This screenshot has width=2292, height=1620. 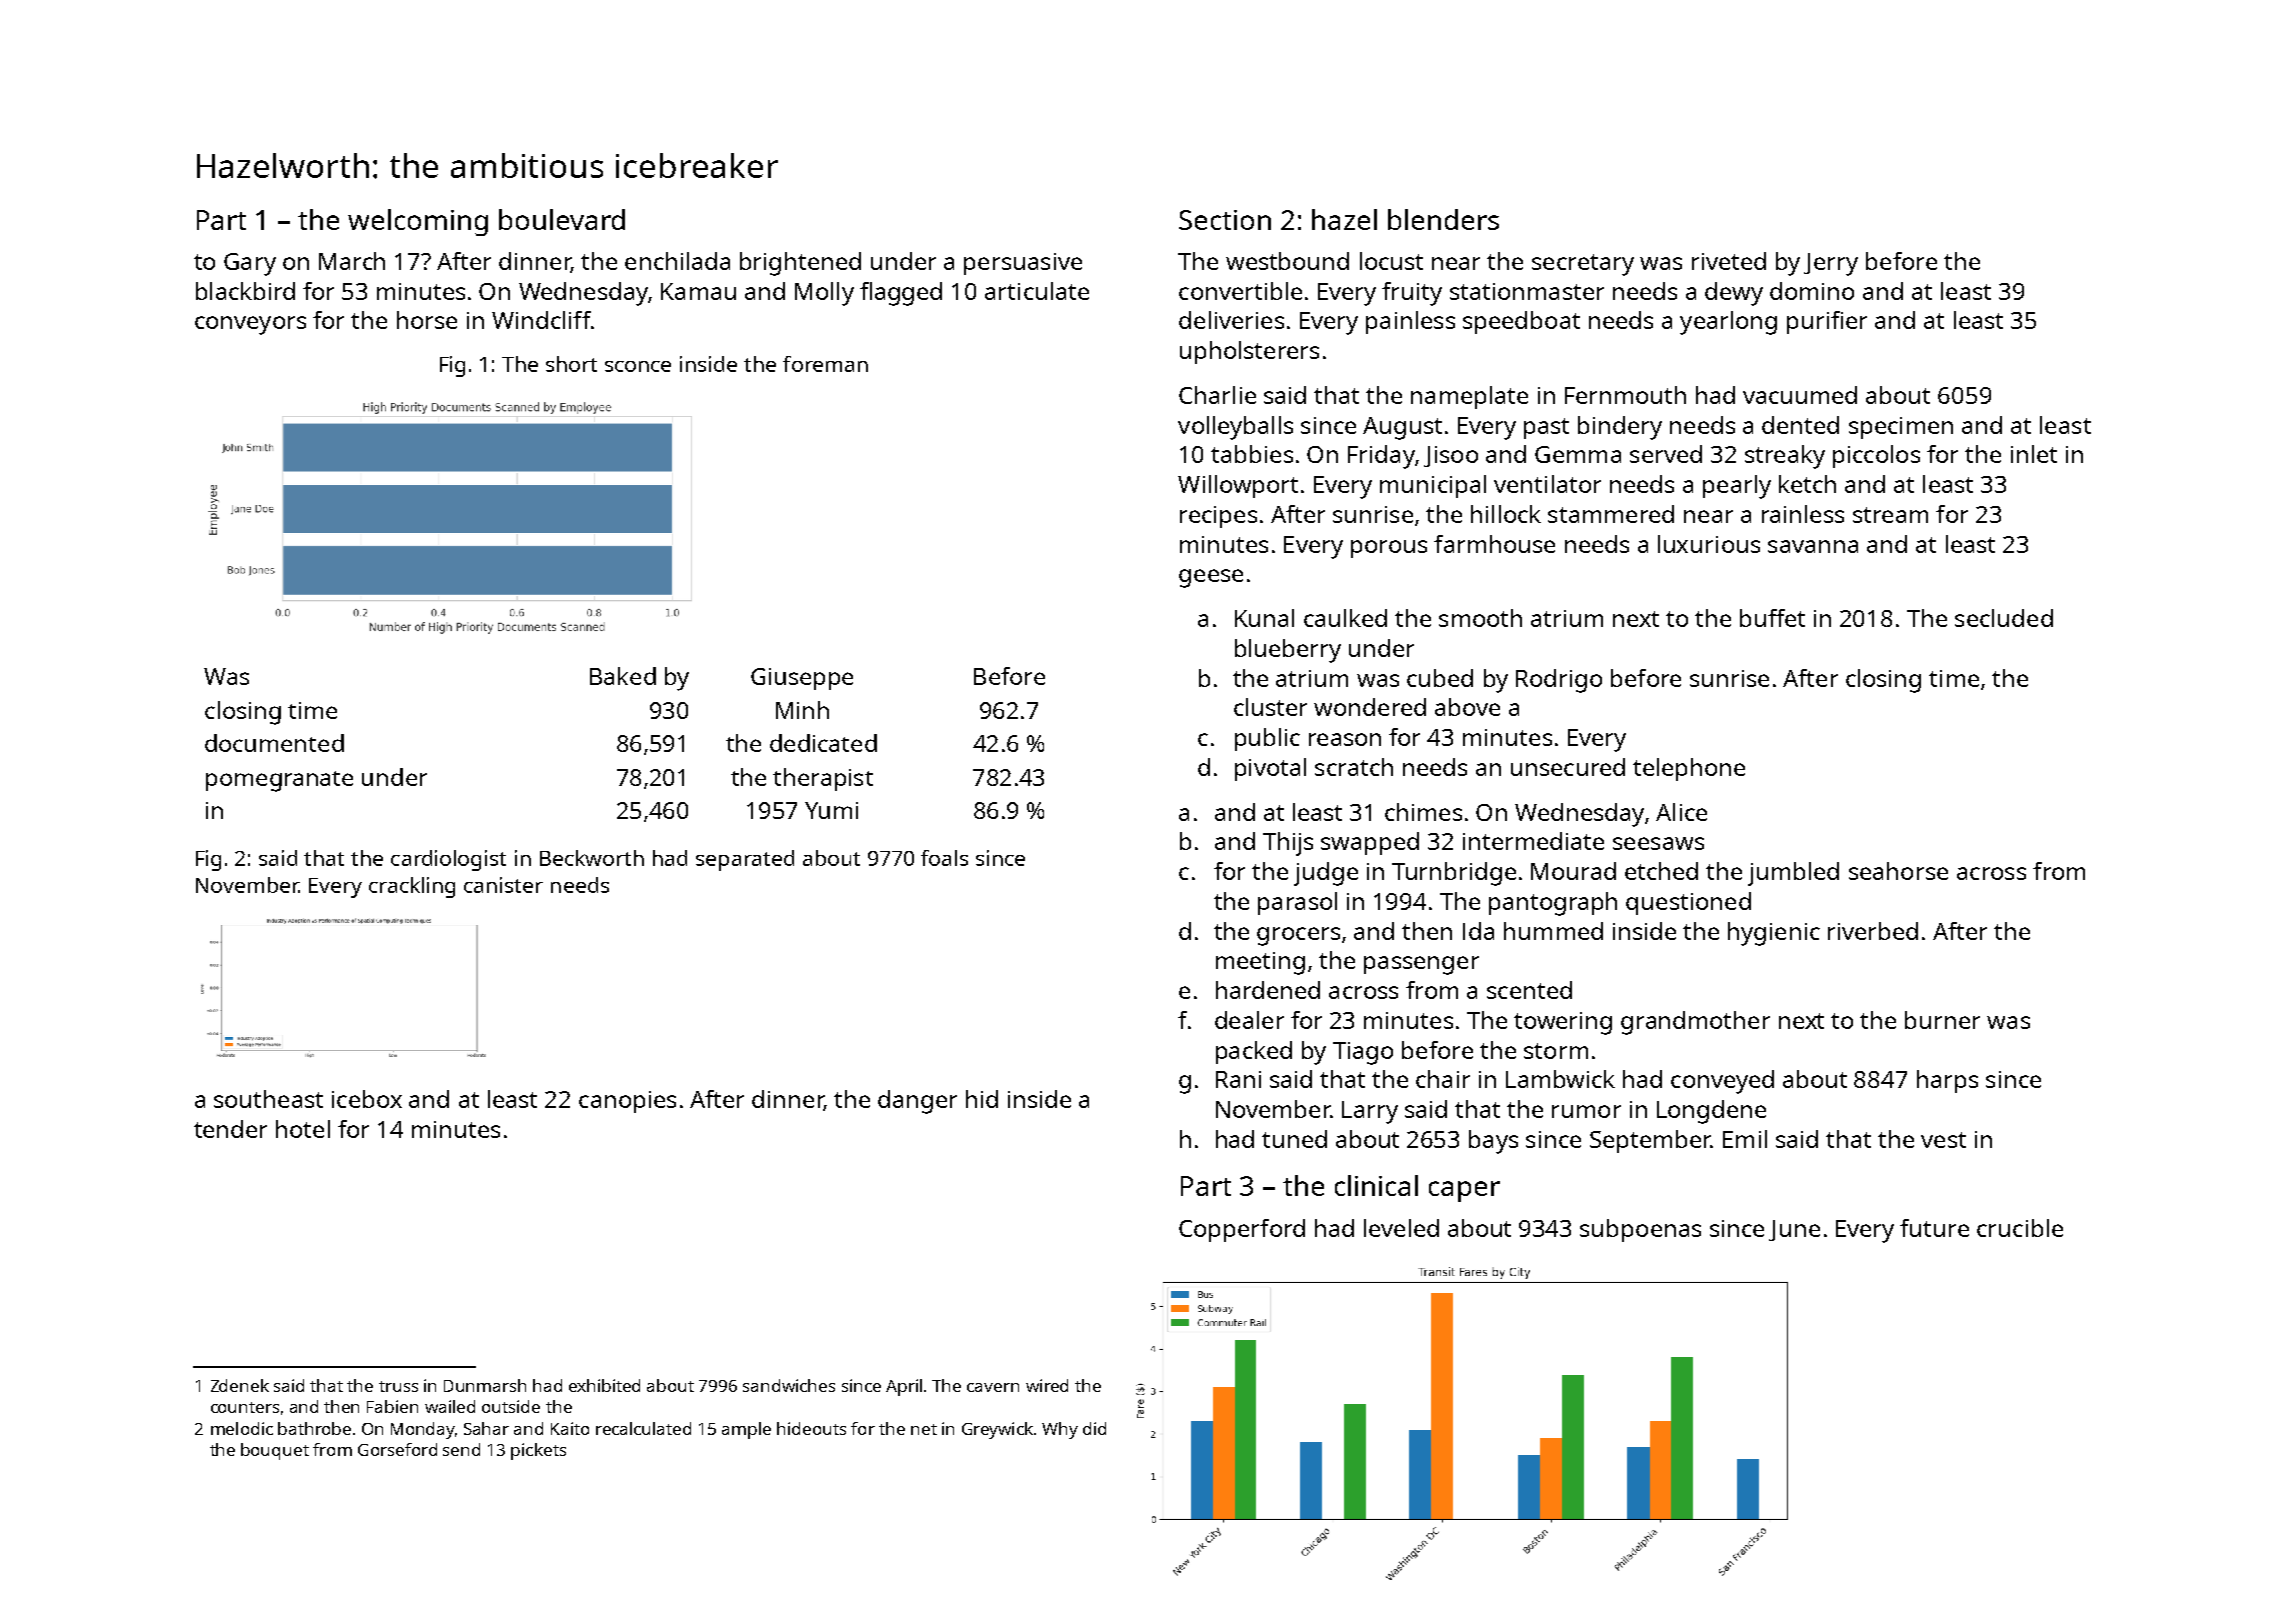 What do you see at coordinates (623, 676) in the screenshot?
I see `Baked` at bounding box center [623, 676].
